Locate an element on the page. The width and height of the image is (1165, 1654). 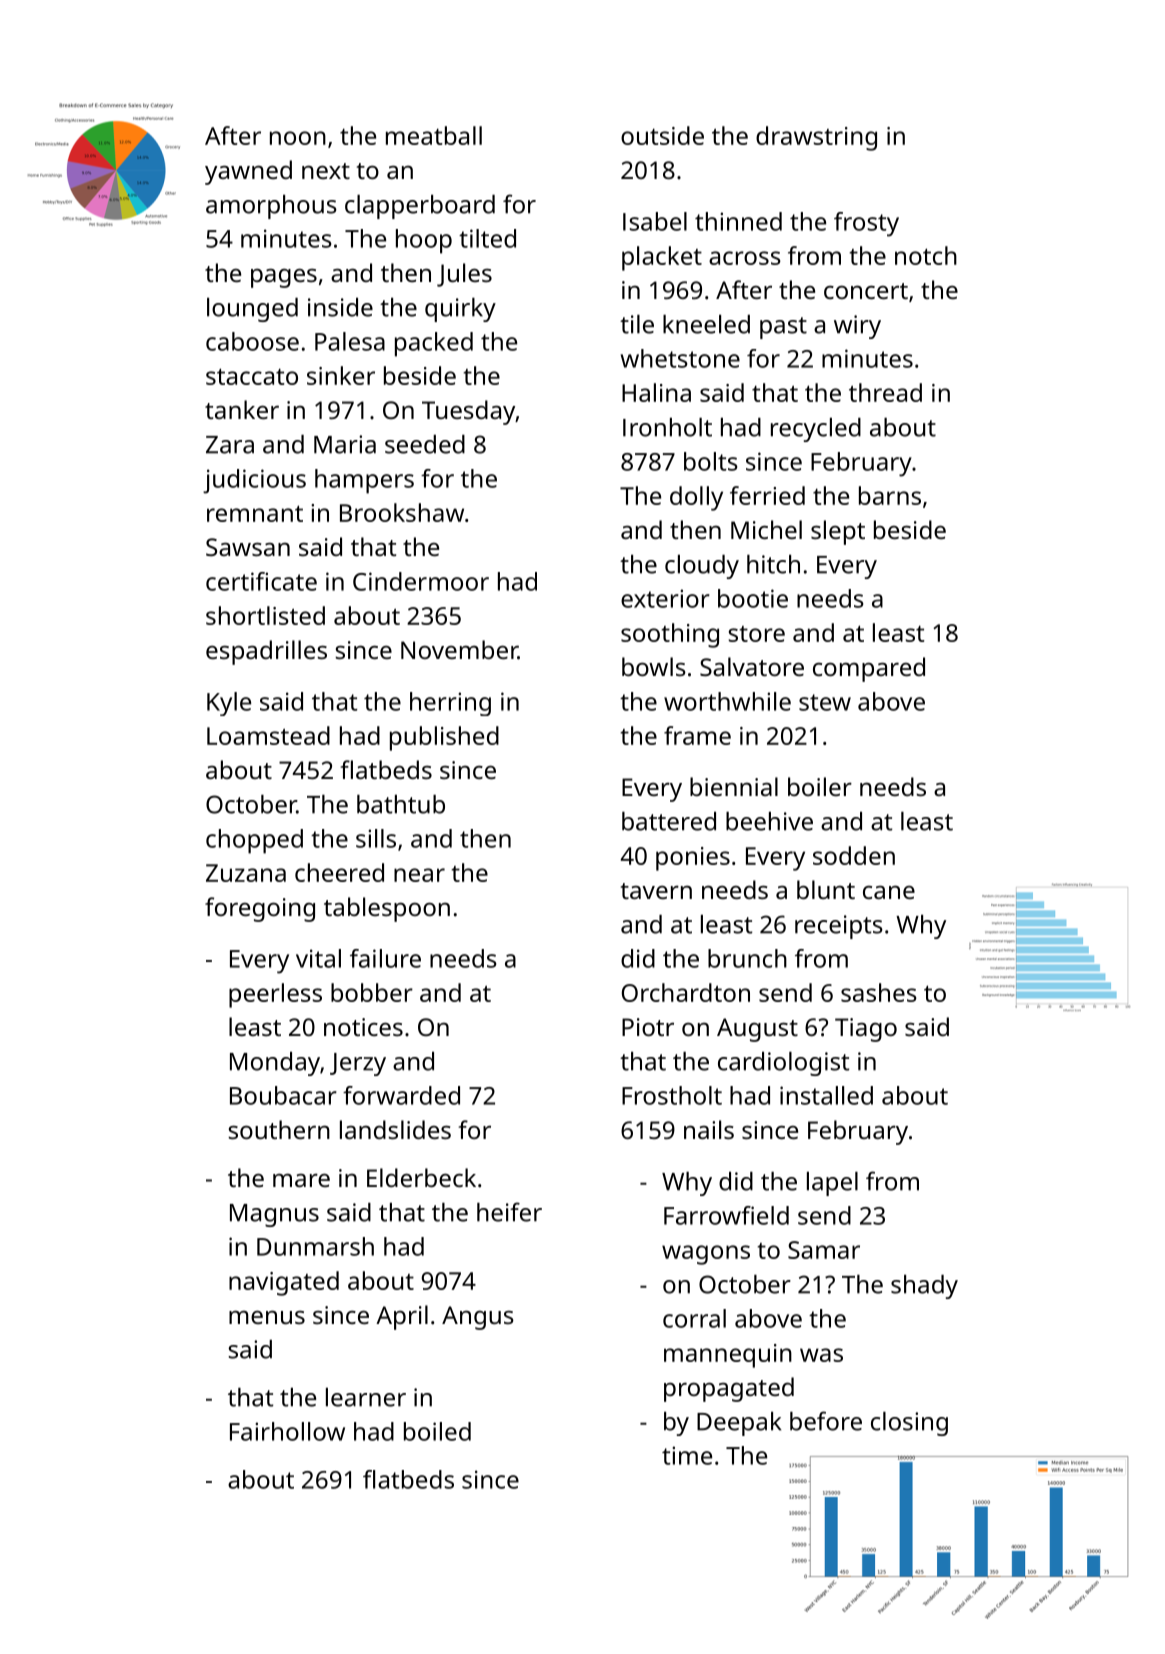
outside is located at coordinates (662, 135).
